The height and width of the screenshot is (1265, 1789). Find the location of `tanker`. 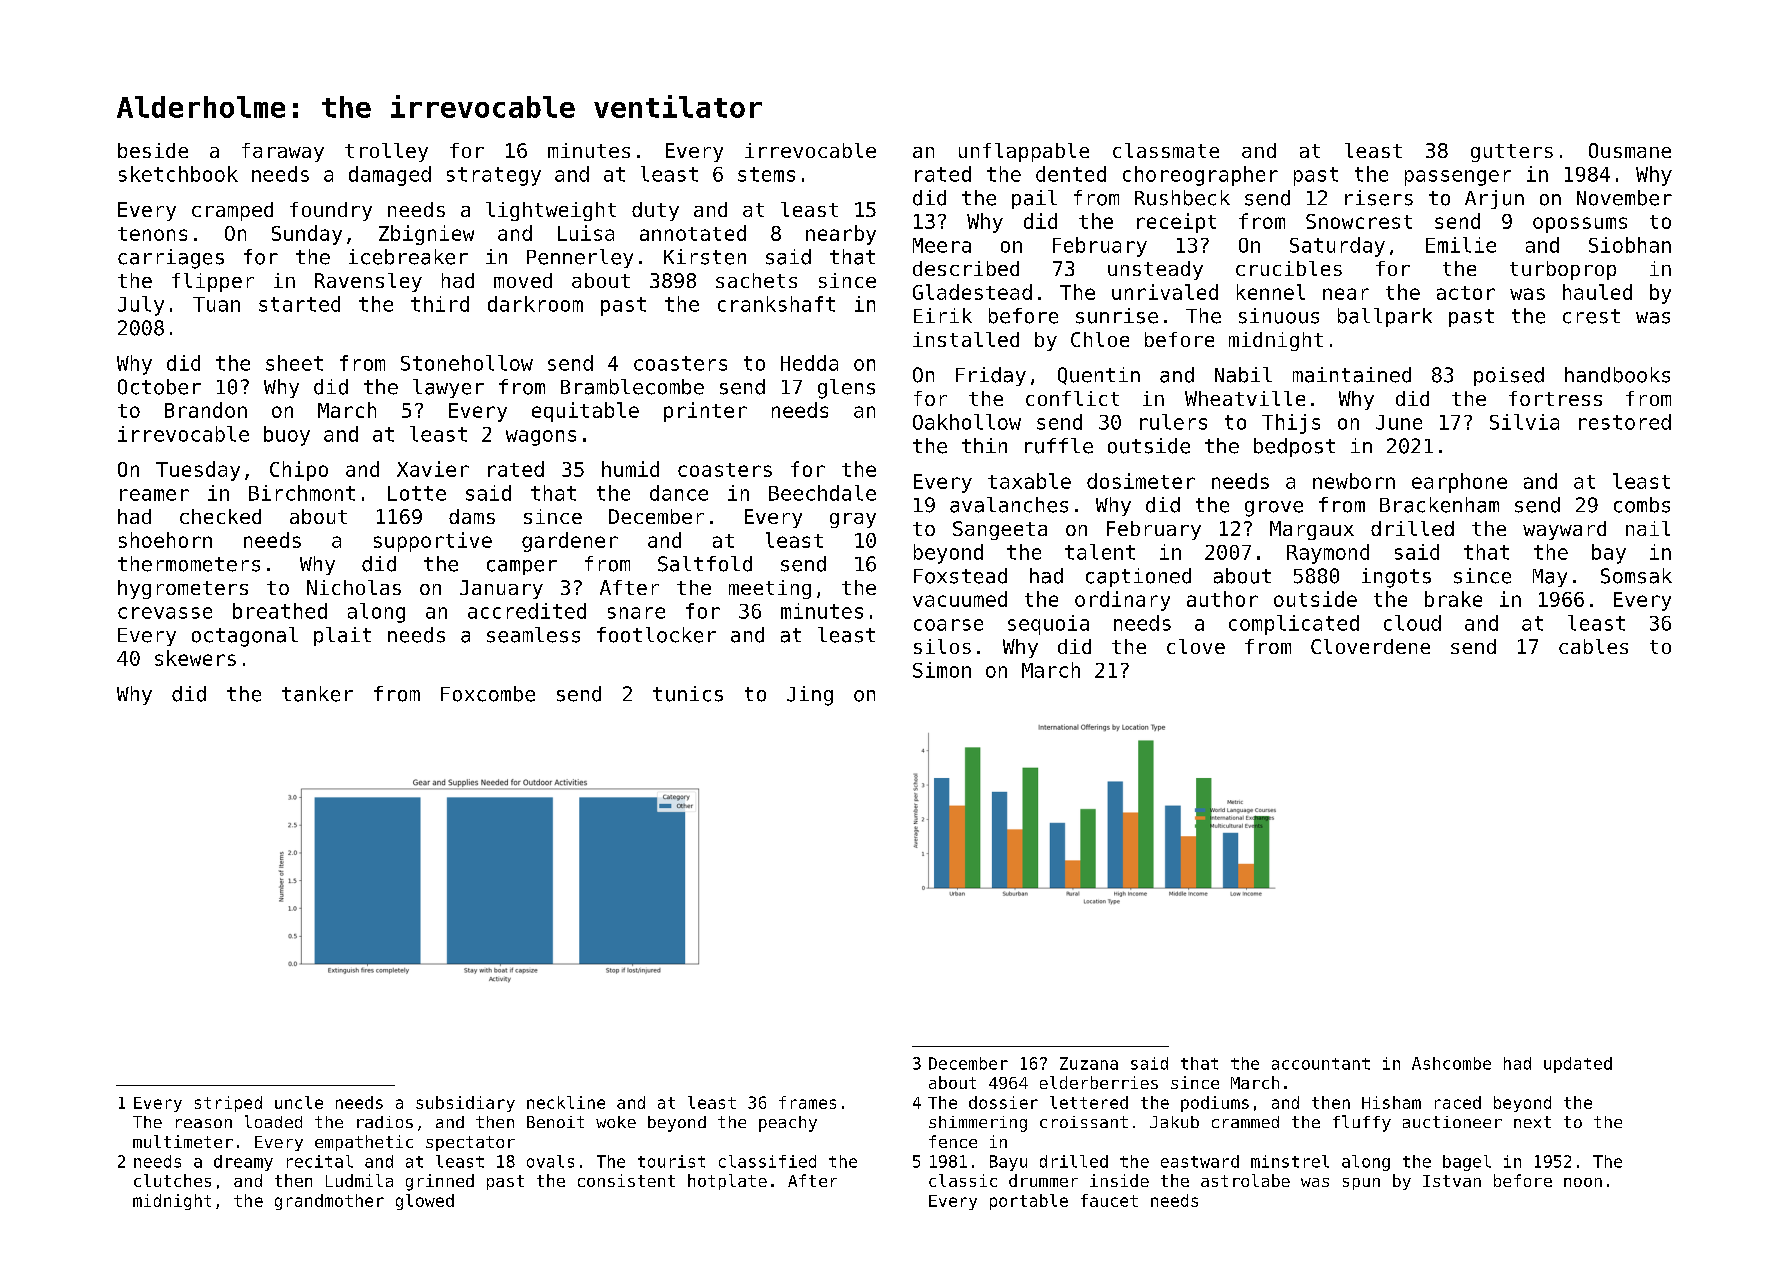

tanker is located at coordinates (317, 694).
